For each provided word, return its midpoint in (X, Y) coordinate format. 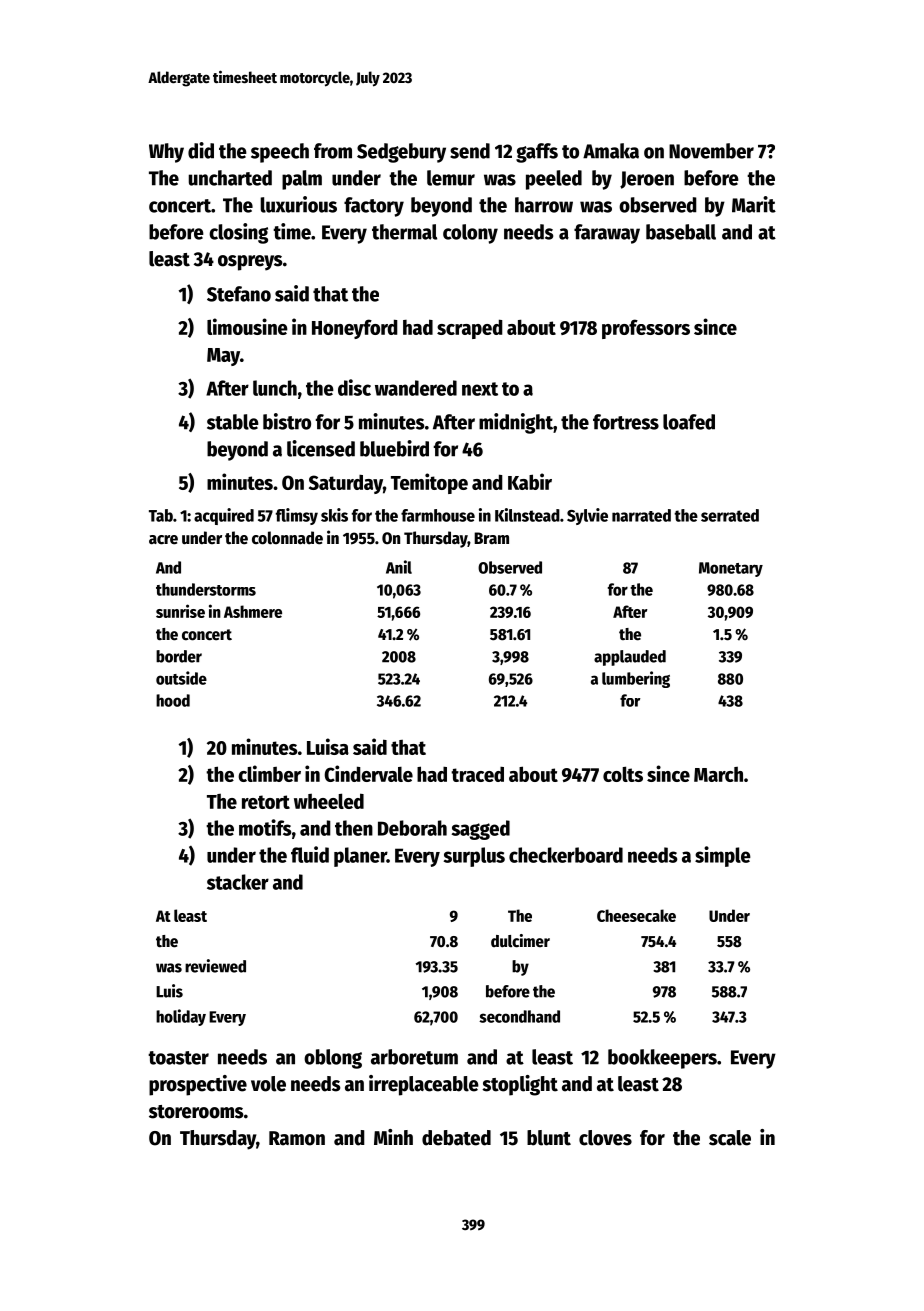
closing (238, 233)
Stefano (239, 294)
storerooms (196, 1112)
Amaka (611, 151)
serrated (730, 515)
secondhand (519, 1016)
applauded (630, 658)
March (718, 774)
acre (163, 540)
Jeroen (647, 180)
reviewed (215, 966)
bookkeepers (662, 1059)
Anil (399, 567)
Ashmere (253, 611)
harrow (544, 205)
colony (470, 234)
